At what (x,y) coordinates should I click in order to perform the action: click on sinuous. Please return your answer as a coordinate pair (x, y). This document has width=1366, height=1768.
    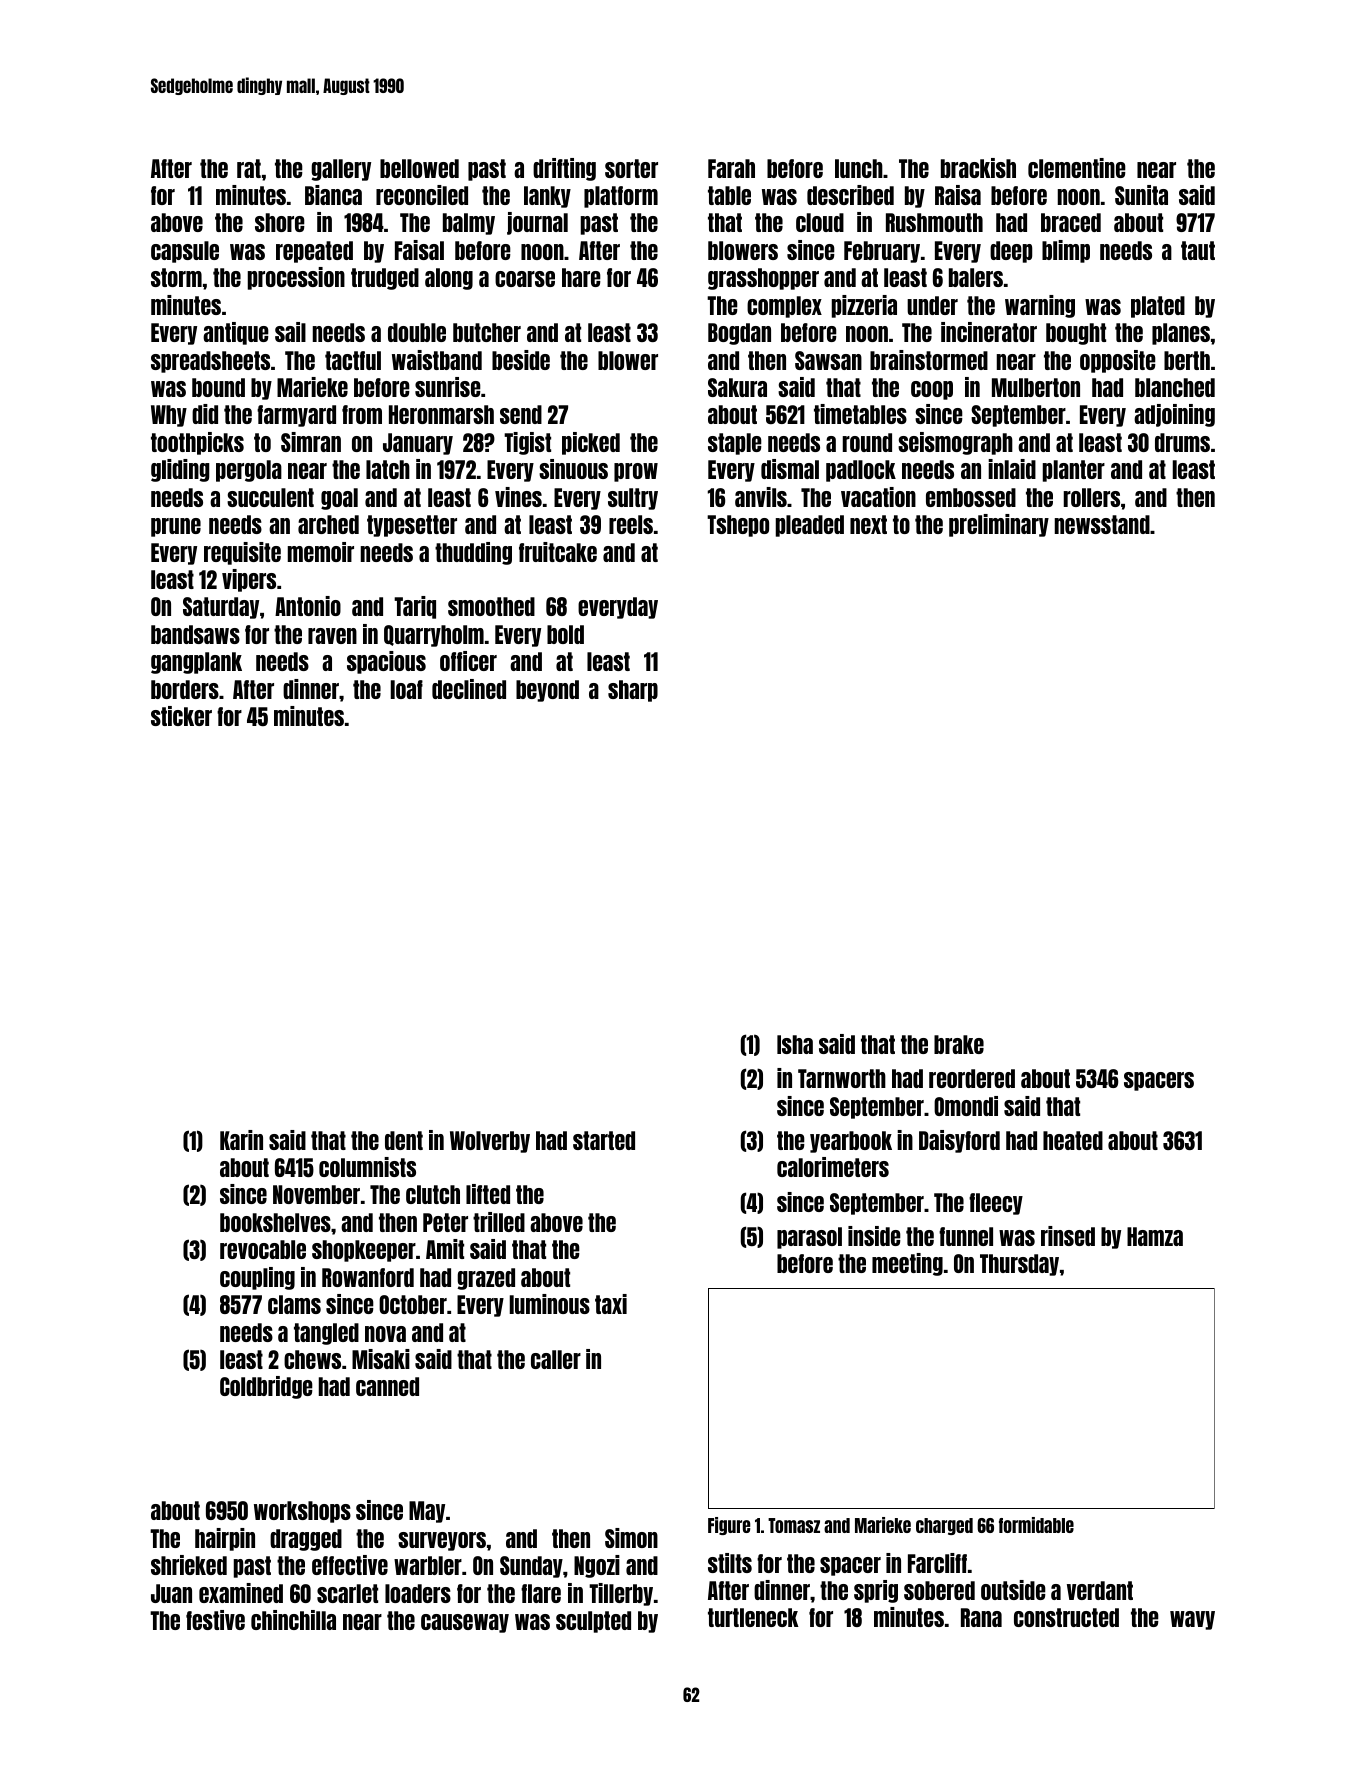
    Looking at the image, I should click on (573, 469).
